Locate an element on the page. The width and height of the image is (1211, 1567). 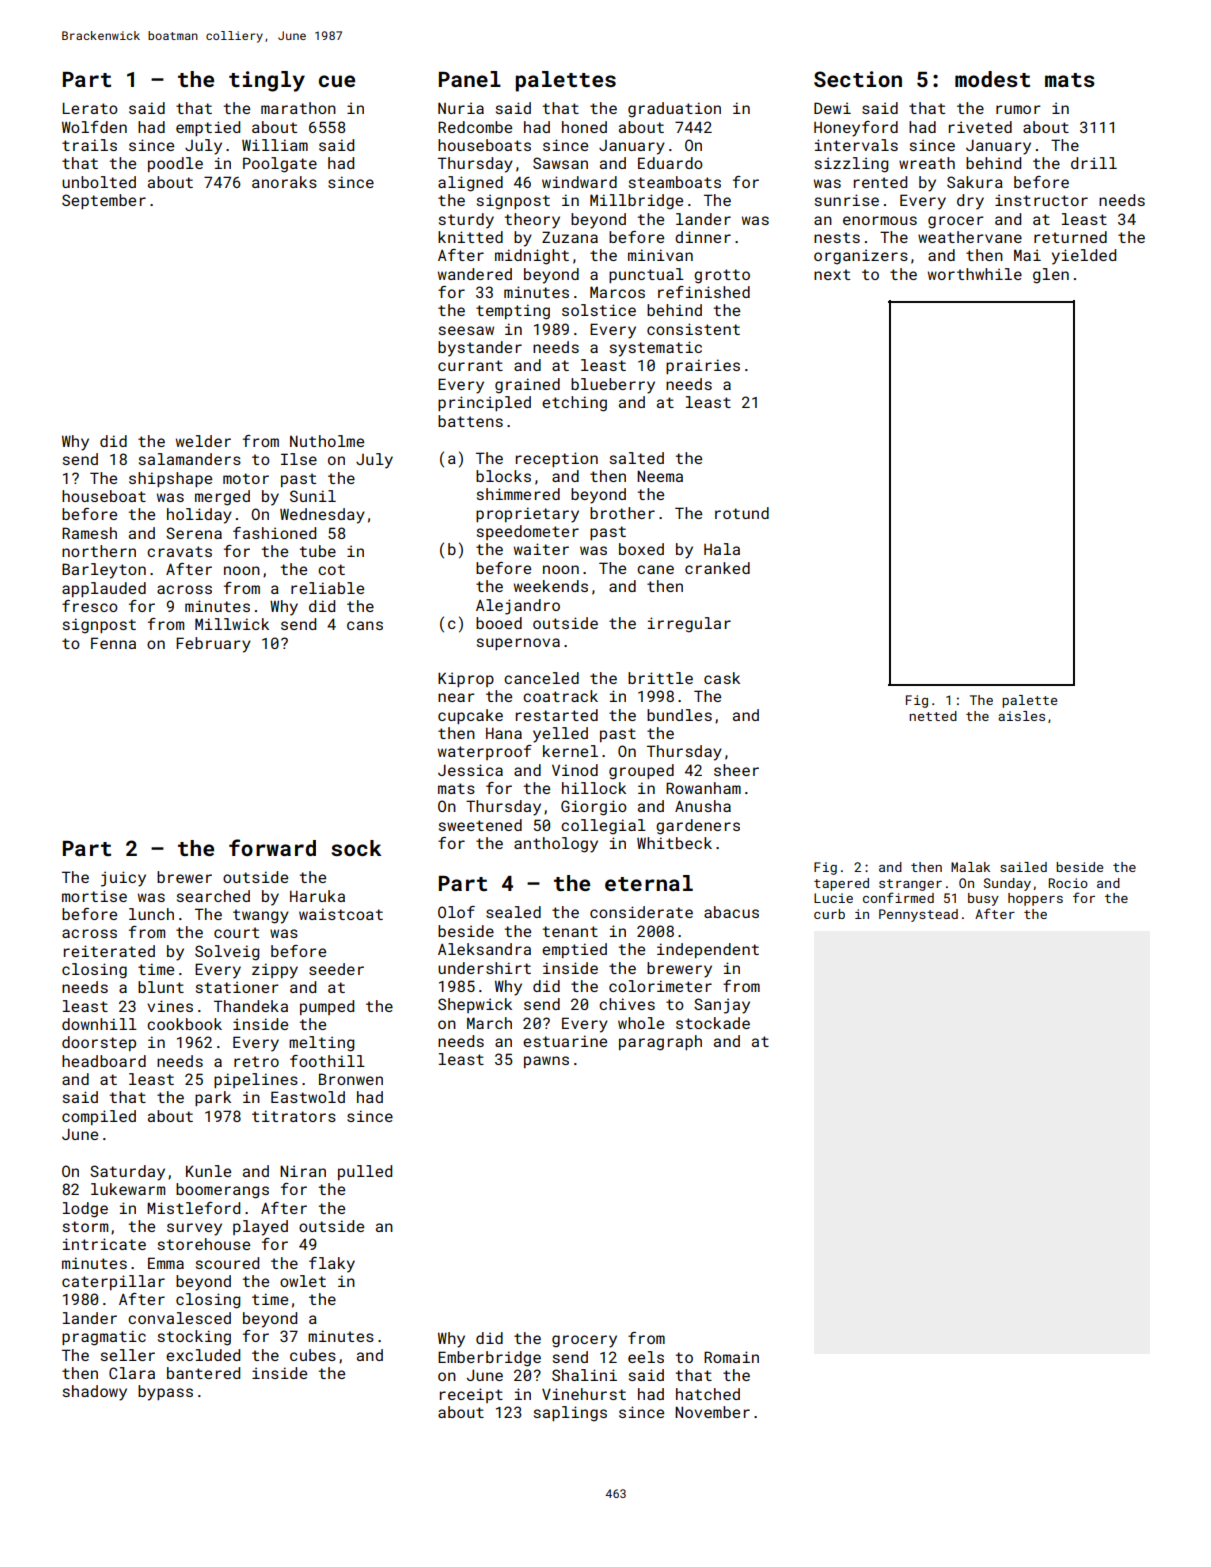
estuarine is located at coordinates (565, 1041).
